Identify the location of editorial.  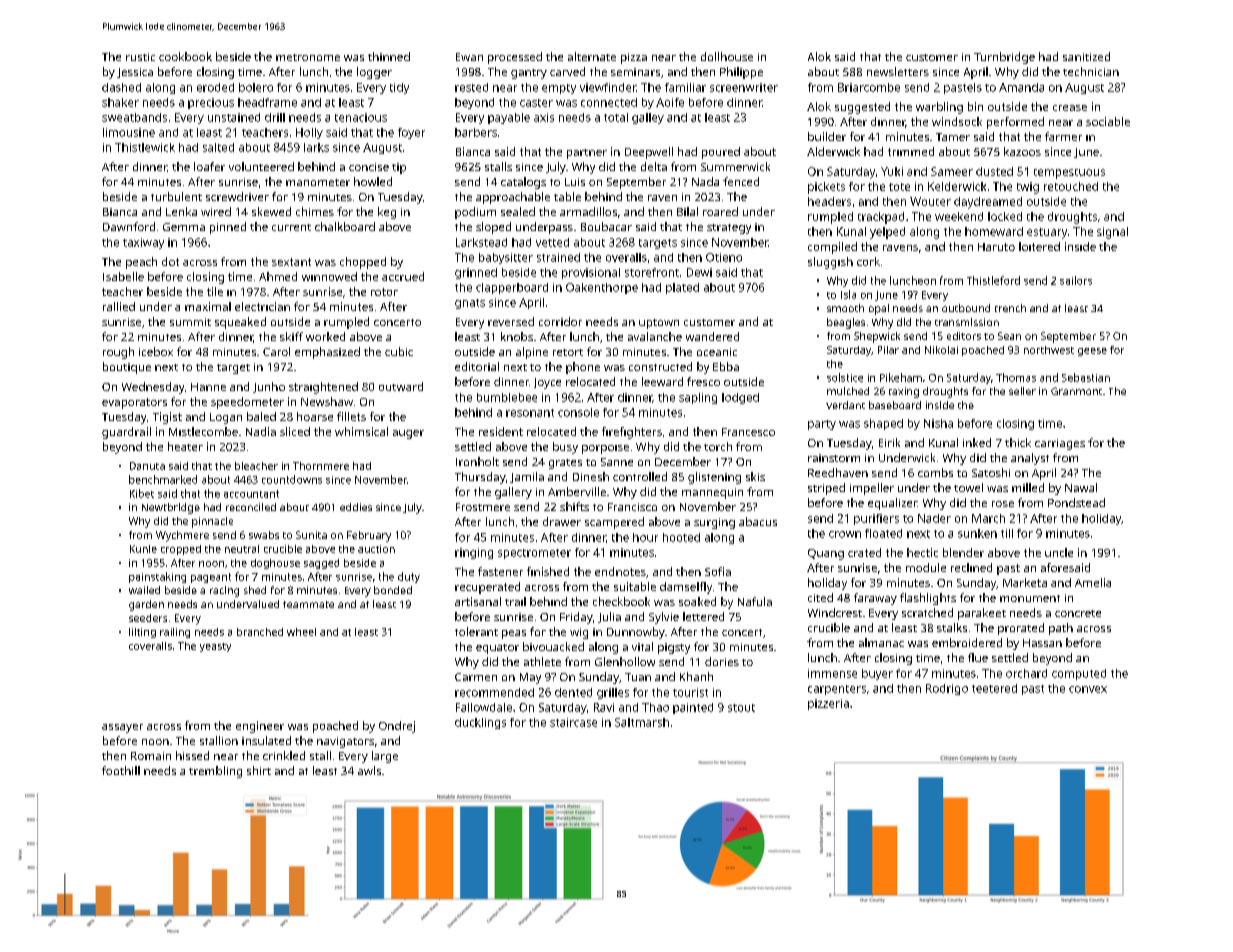
(477, 366).
